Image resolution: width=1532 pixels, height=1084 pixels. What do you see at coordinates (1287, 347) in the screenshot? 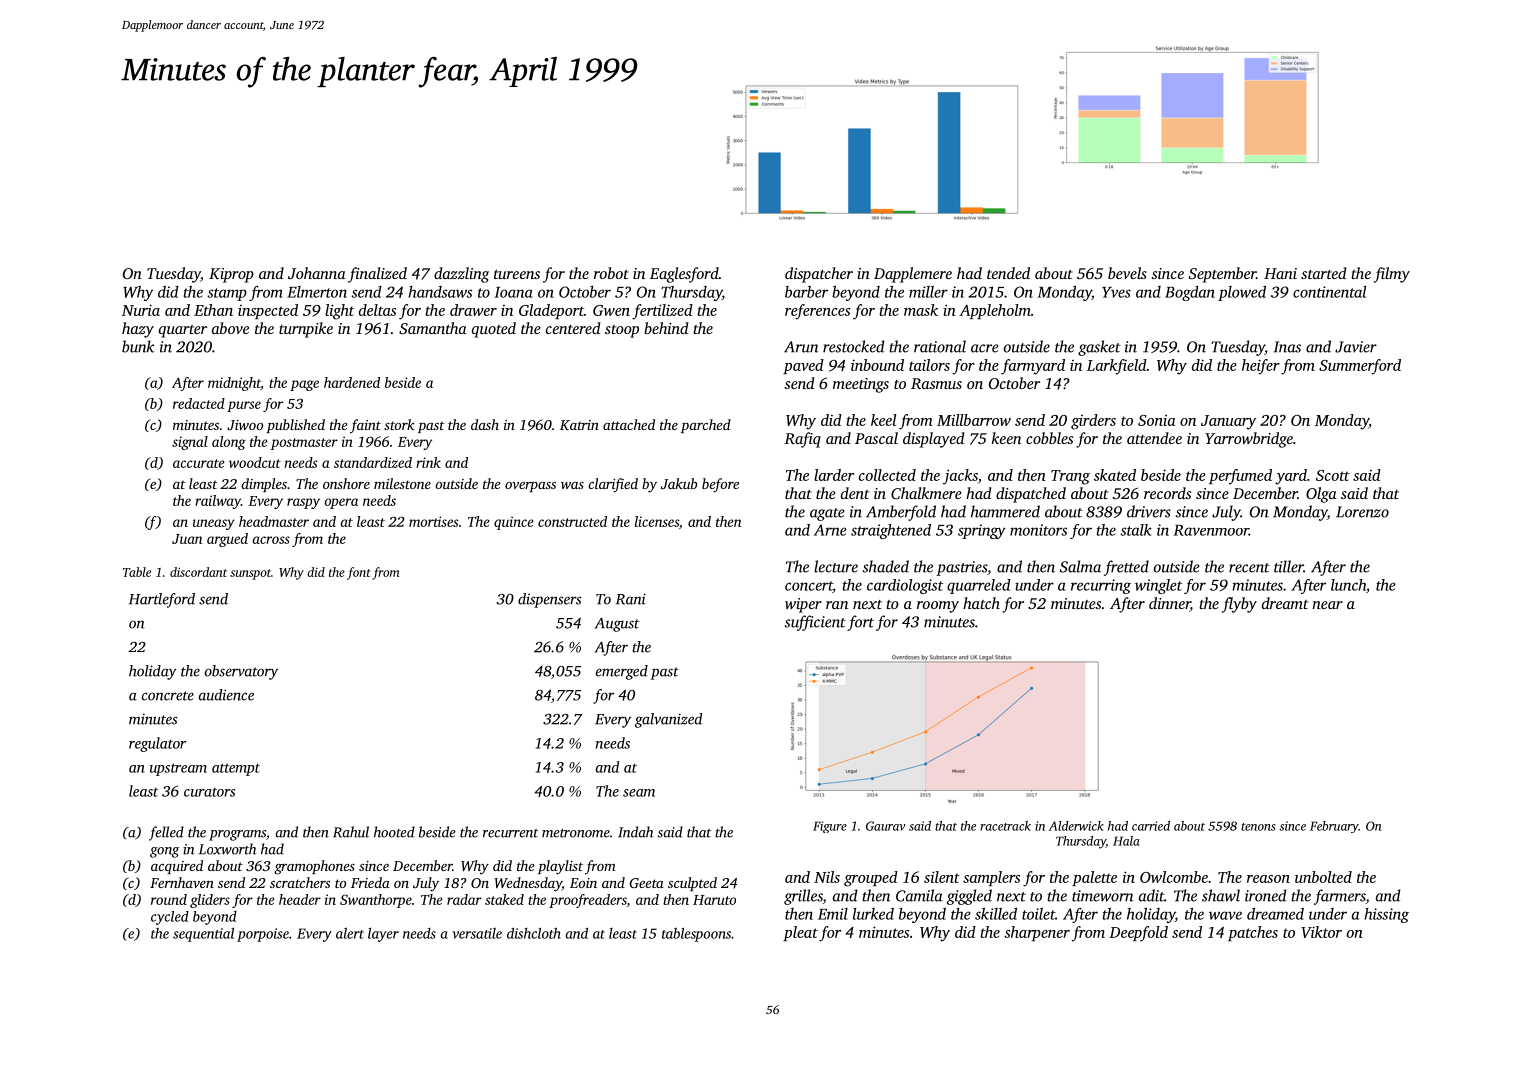
I see `Inas` at bounding box center [1287, 347].
